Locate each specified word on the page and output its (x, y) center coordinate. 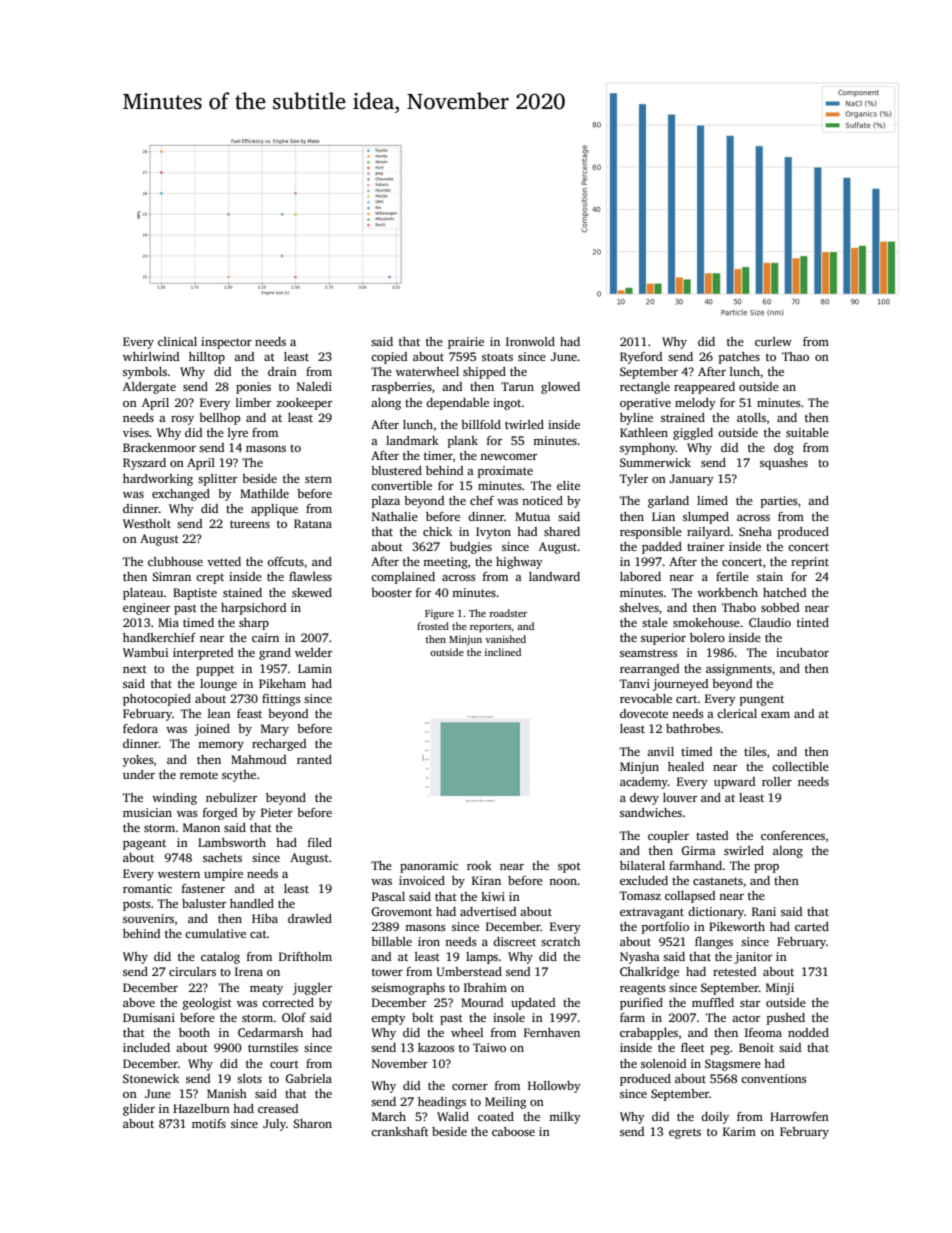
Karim (739, 1131)
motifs (209, 1123)
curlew (773, 341)
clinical (177, 341)
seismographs (408, 989)
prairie (466, 343)
